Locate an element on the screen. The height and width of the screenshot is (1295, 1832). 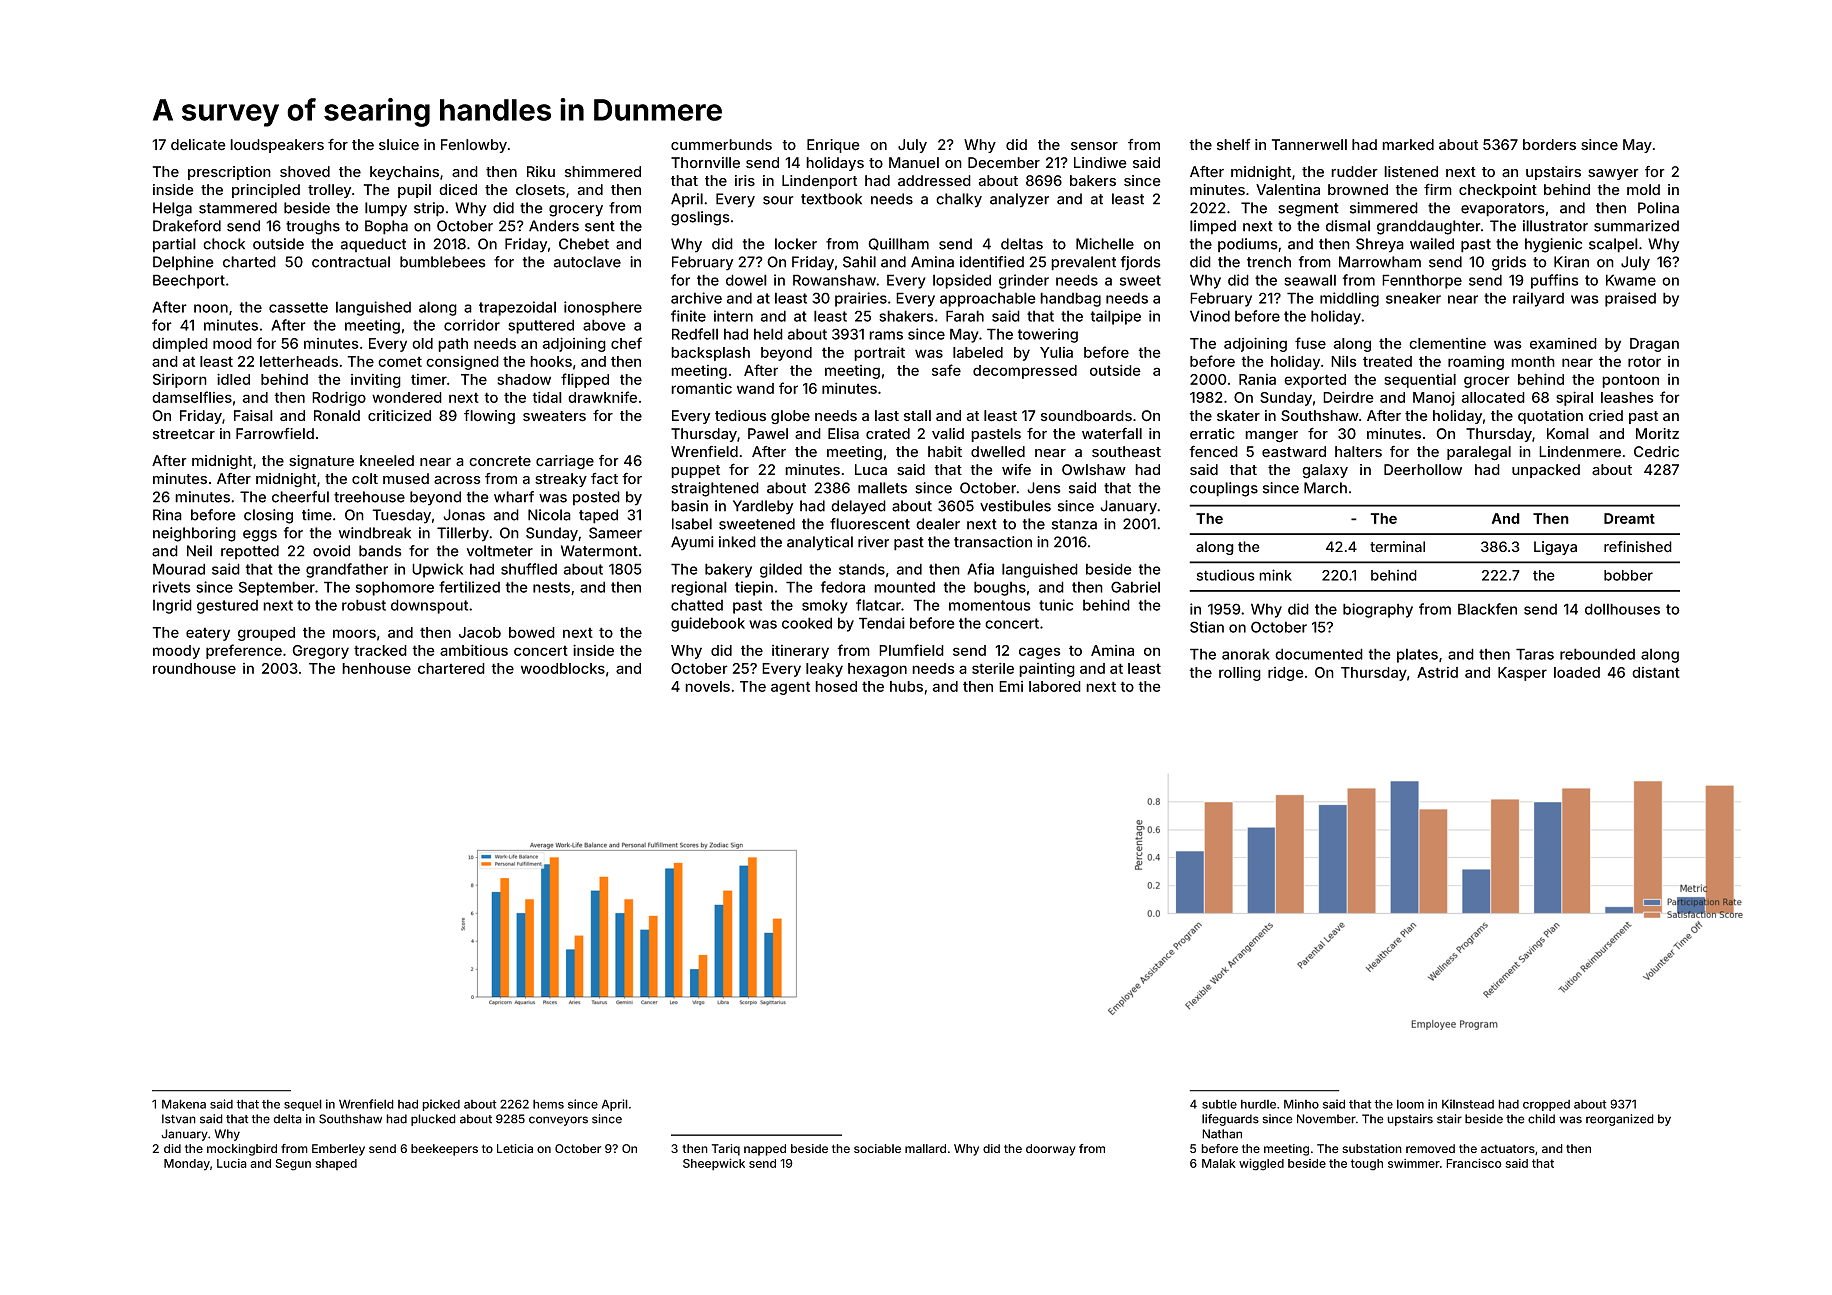
hems is located at coordinates (548, 1104).
